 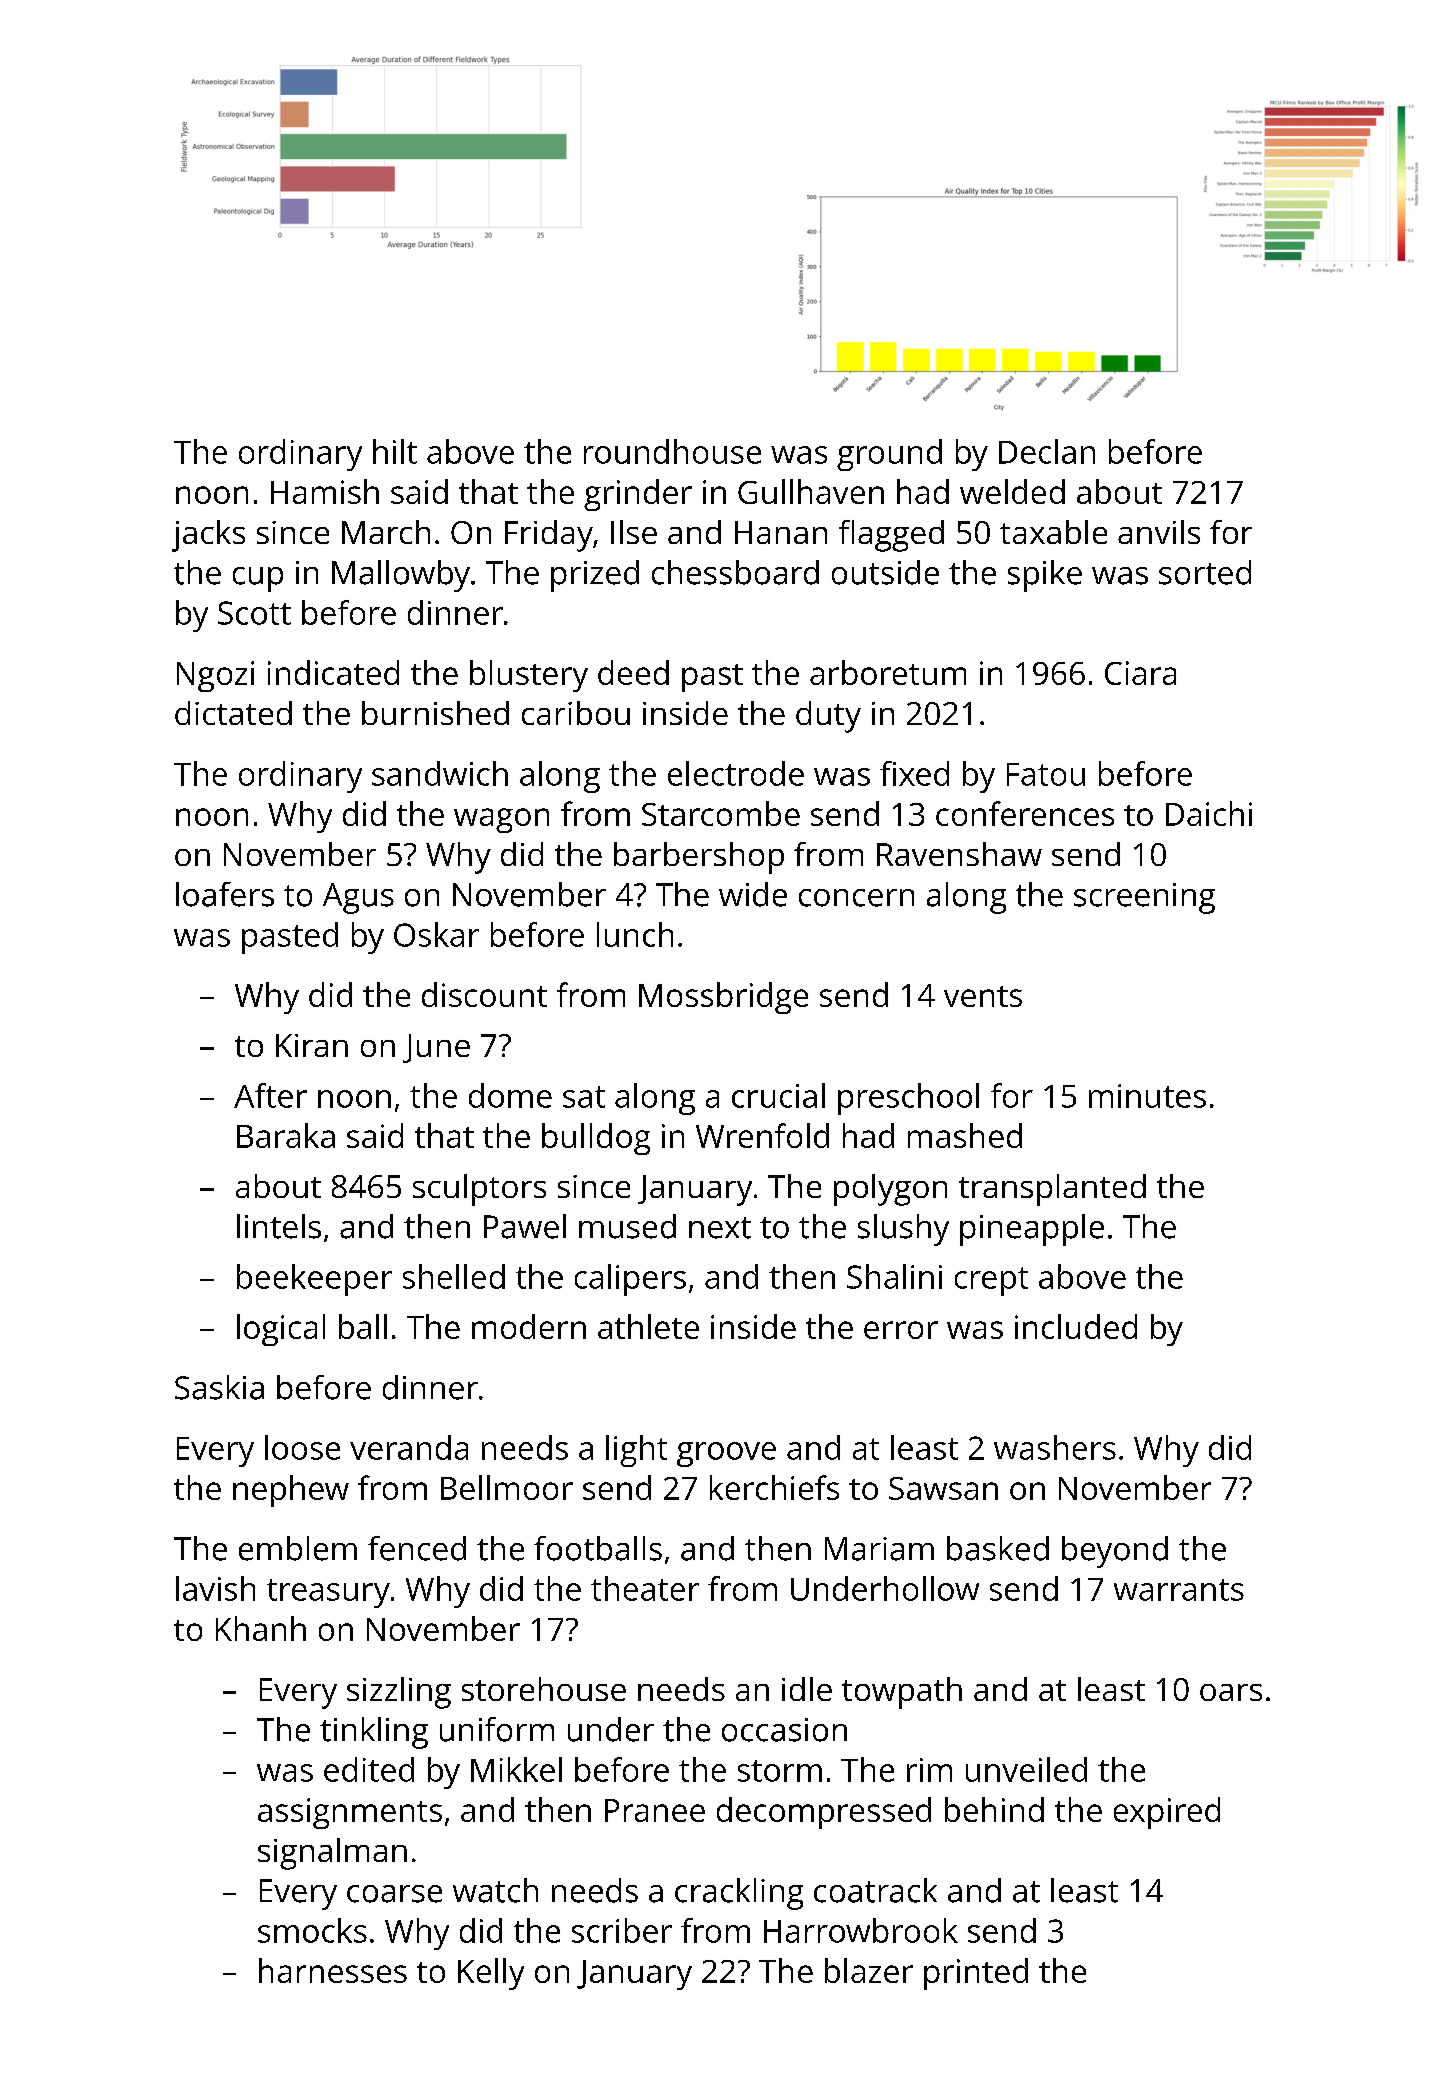 I want to click on printed, so click(x=976, y=1974).
